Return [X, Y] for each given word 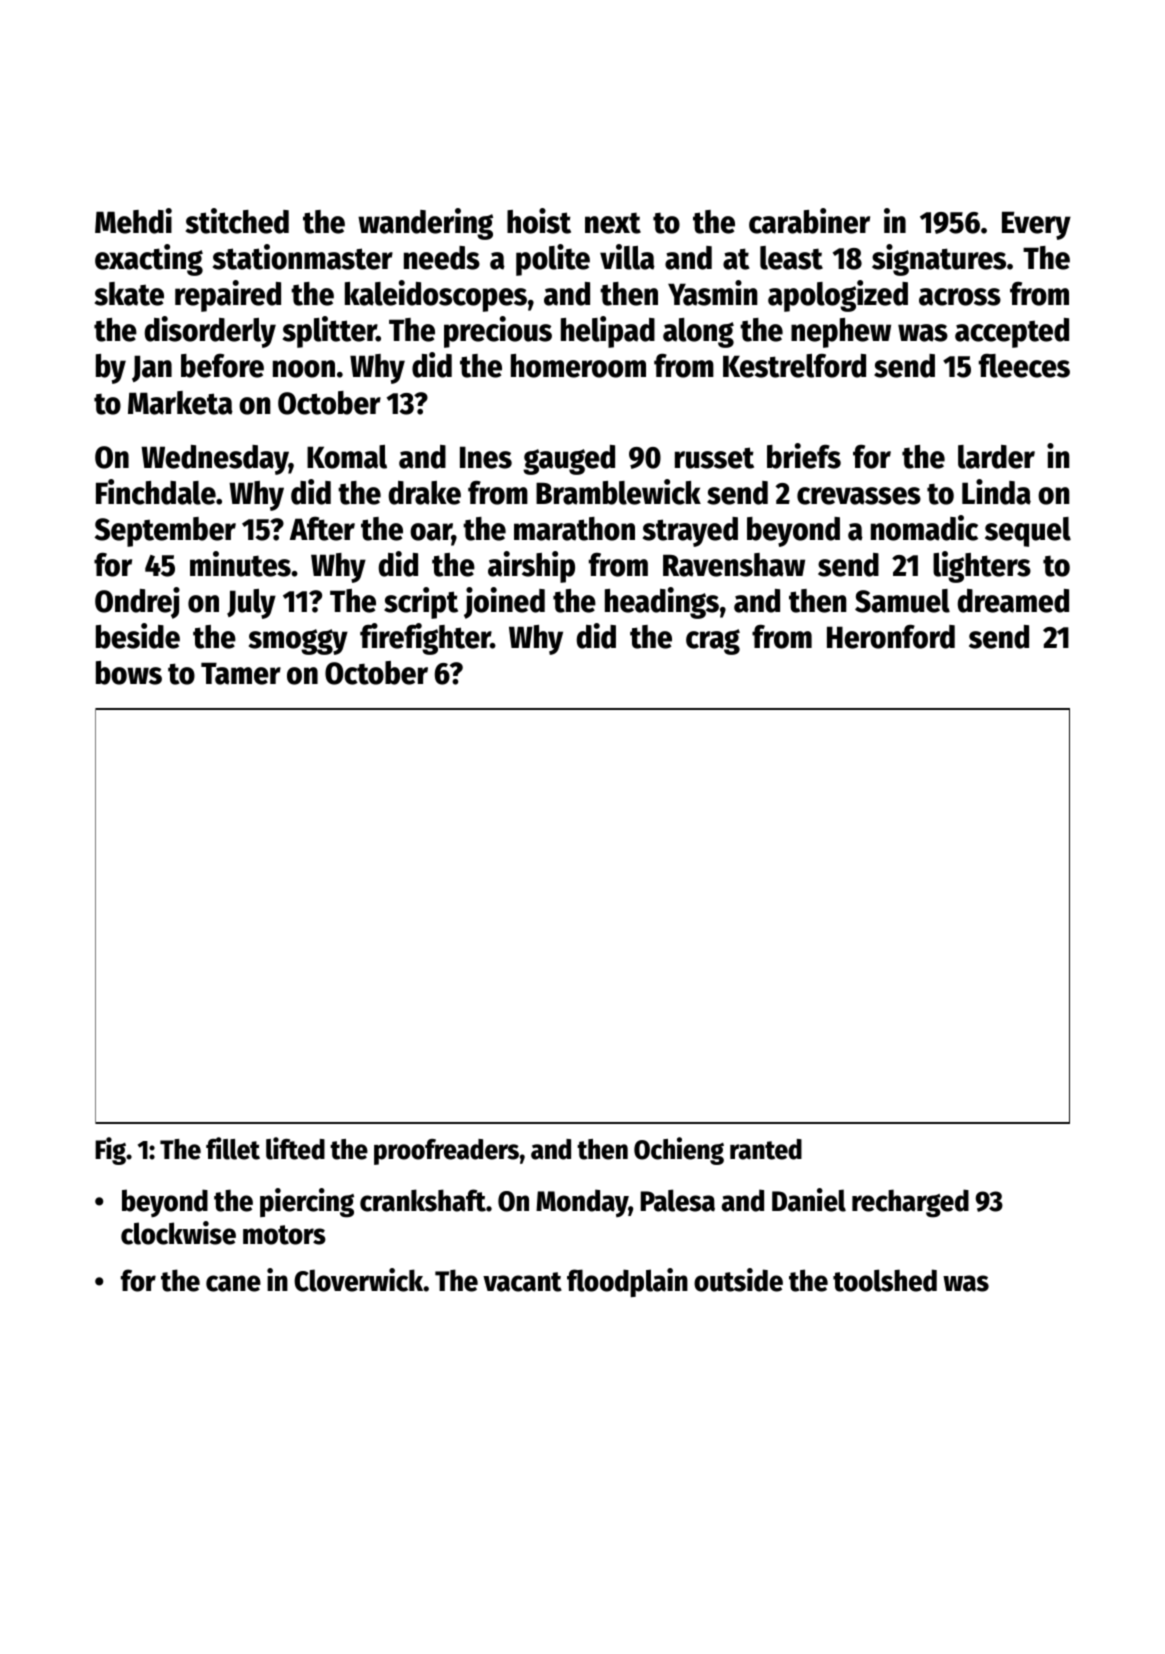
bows [129, 673]
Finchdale [156, 492]
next [613, 223]
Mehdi [133, 221]
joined [504, 603]
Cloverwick [359, 1280]
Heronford [891, 637]
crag [713, 642]
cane [233, 1283]
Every [1036, 225]
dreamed [1013, 601]
